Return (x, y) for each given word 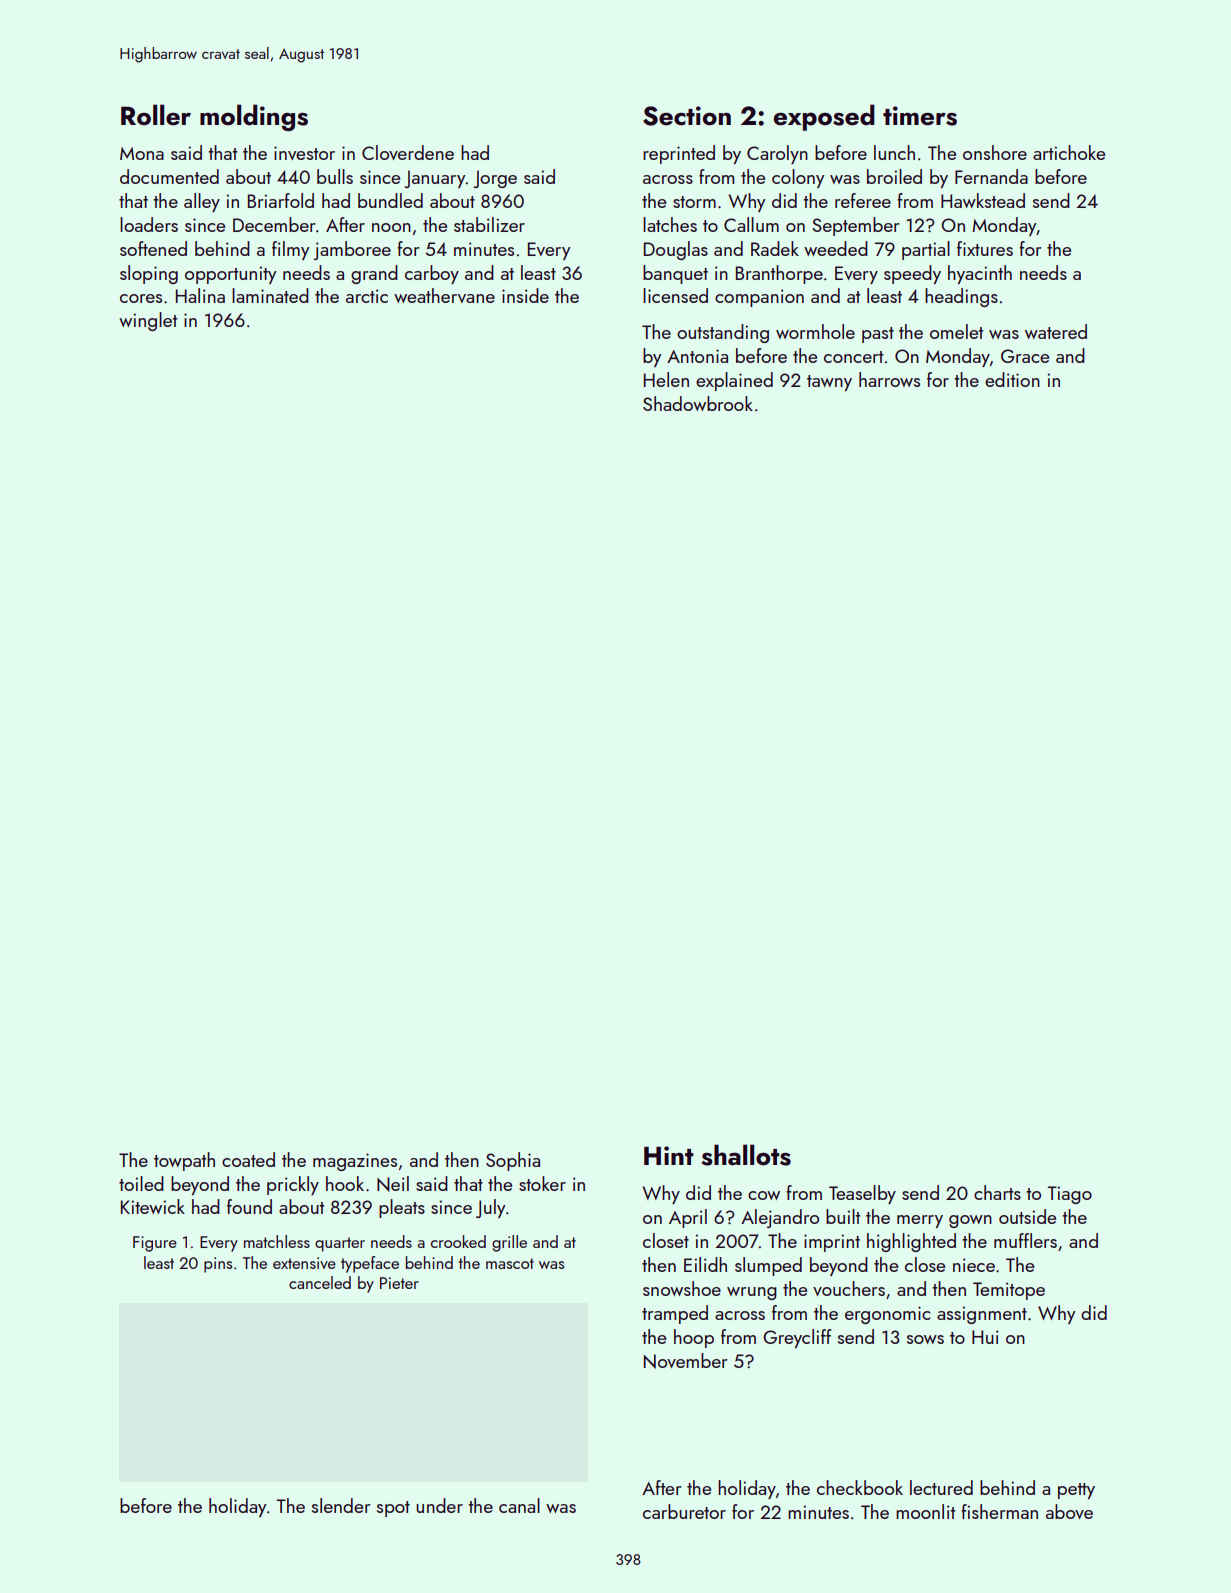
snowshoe (682, 1288)
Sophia (513, 1161)
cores (141, 298)
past (878, 335)
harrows (889, 379)
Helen (666, 379)
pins (218, 1265)
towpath (184, 1161)
